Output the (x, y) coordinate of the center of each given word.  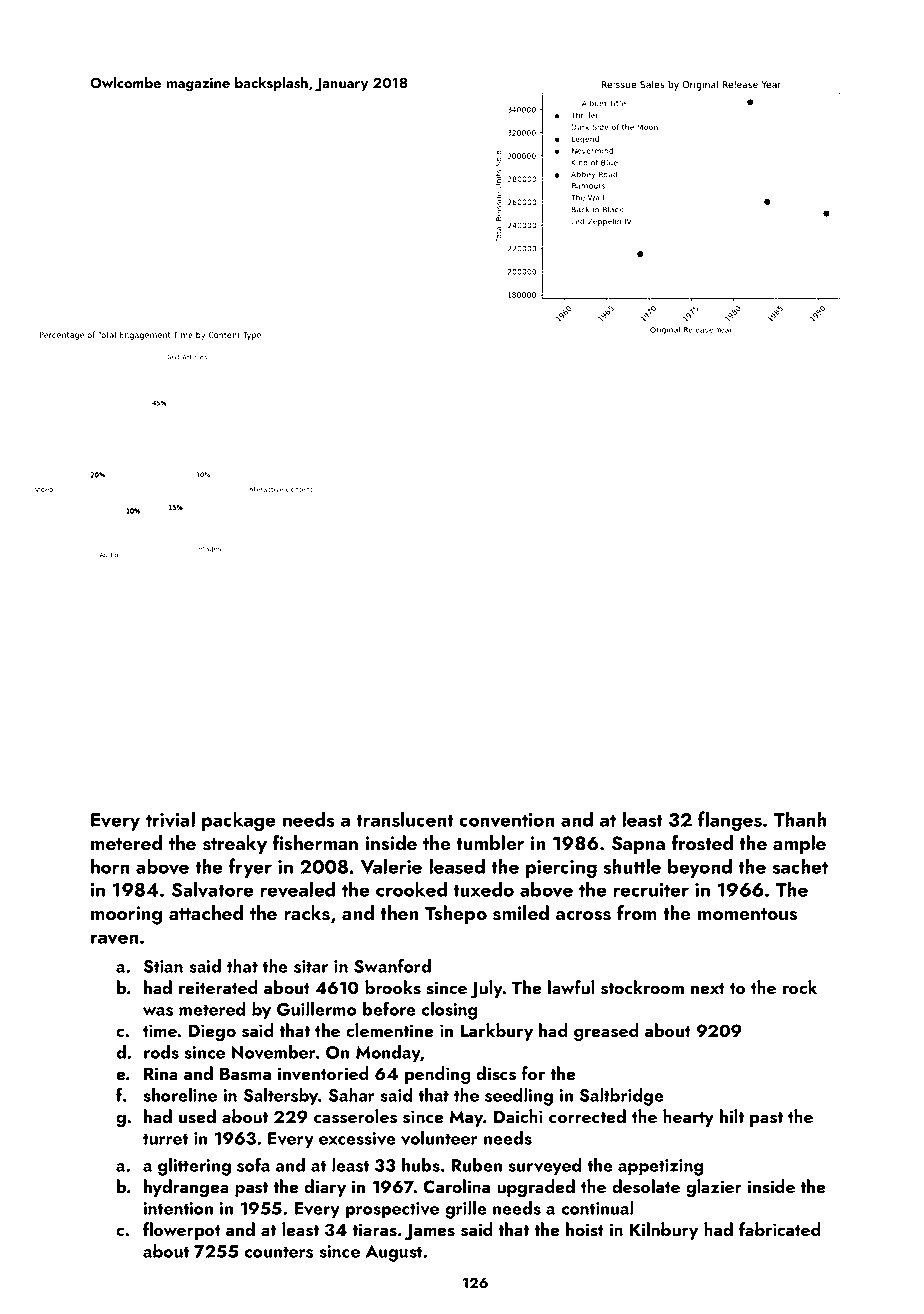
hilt (732, 1116)
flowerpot (182, 1231)
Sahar (352, 1095)
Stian (163, 966)
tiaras (374, 1230)
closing (449, 1011)
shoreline (180, 1095)
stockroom (642, 987)
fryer (250, 868)
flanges (730, 821)
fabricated (780, 1229)
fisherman (315, 843)
